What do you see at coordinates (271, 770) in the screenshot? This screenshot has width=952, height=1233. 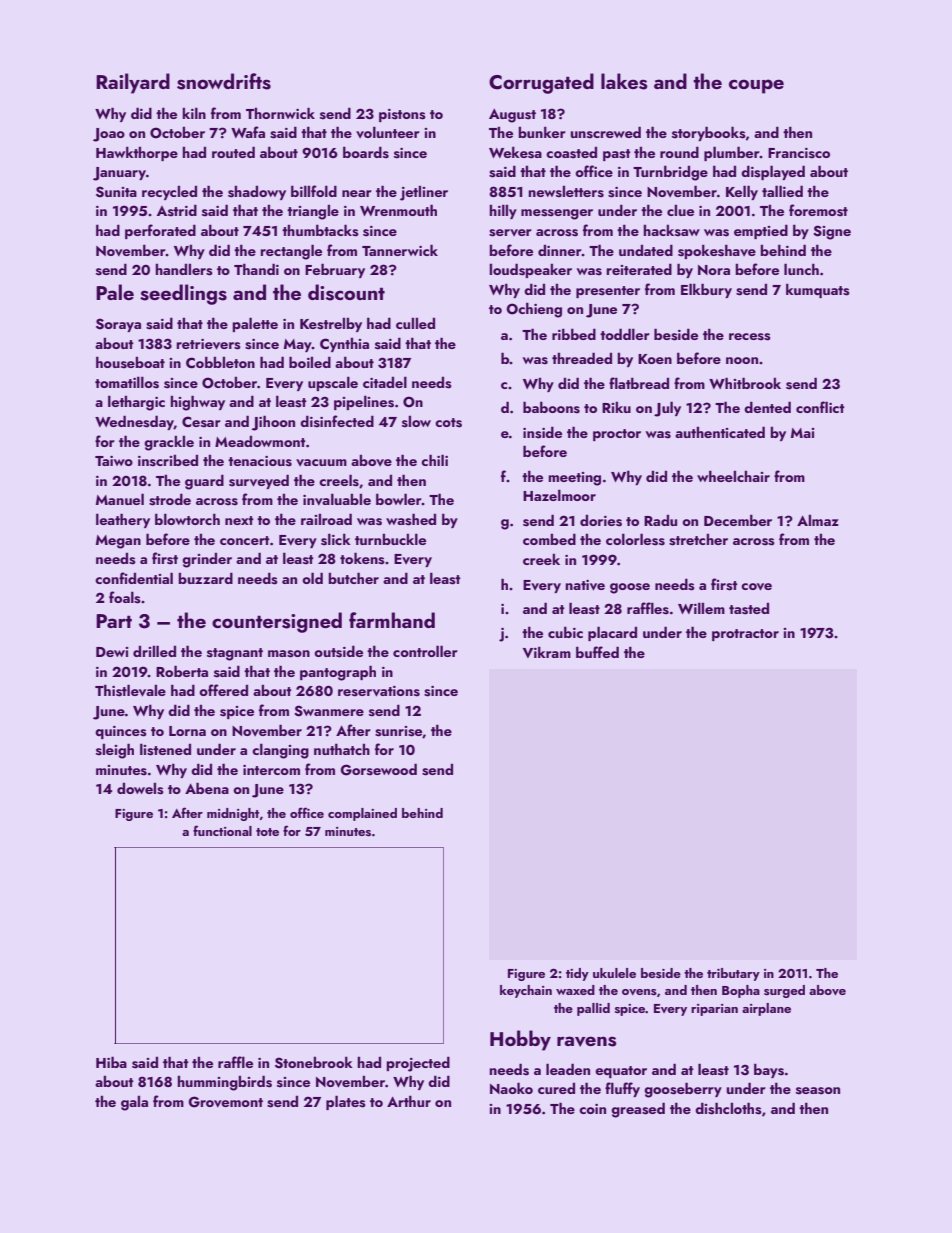 I see `intercom` at bounding box center [271, 770].
